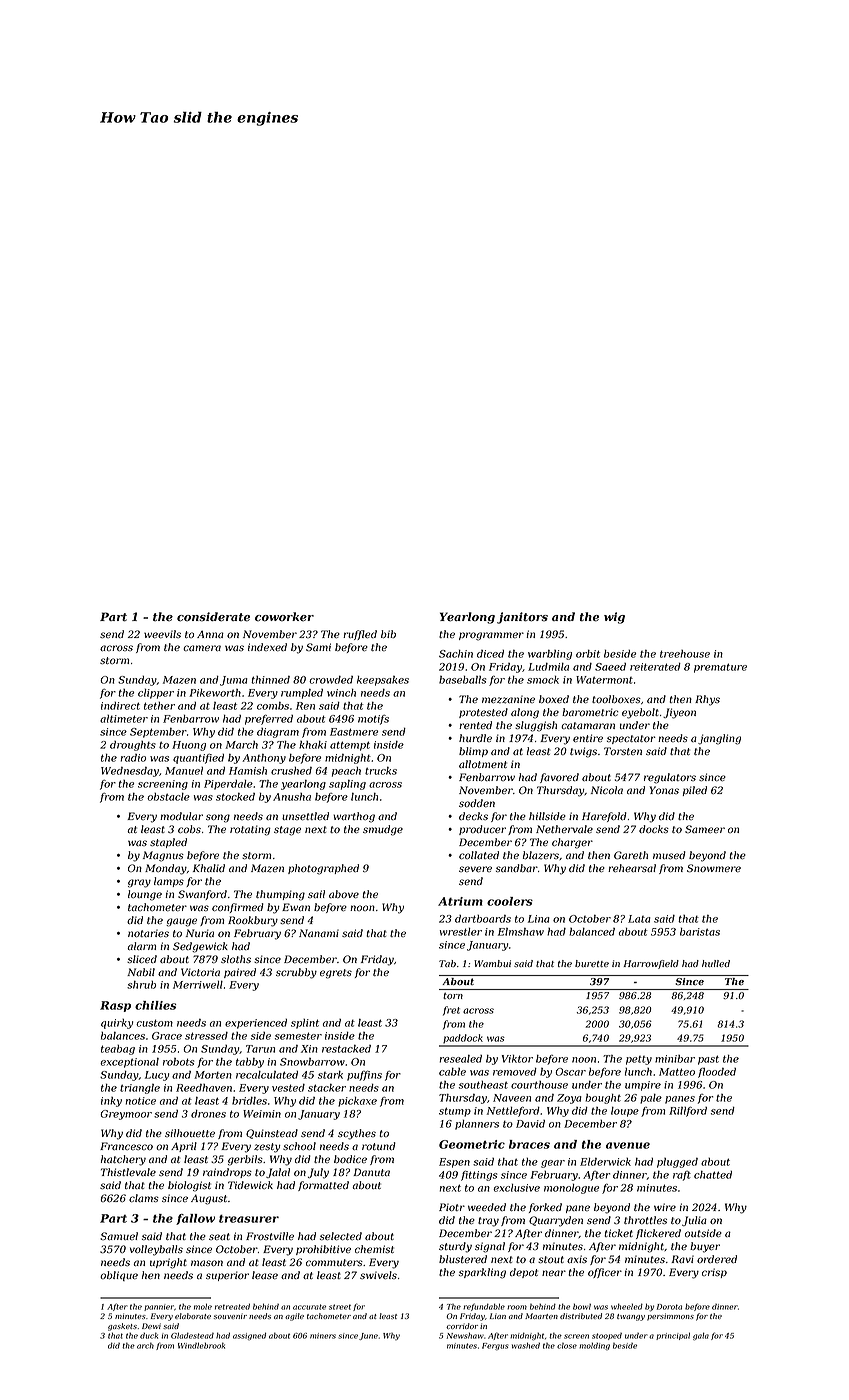  Describe the element at coordinates (201, 1345) in the screenshot. I see `Windlebrook` at that location.
